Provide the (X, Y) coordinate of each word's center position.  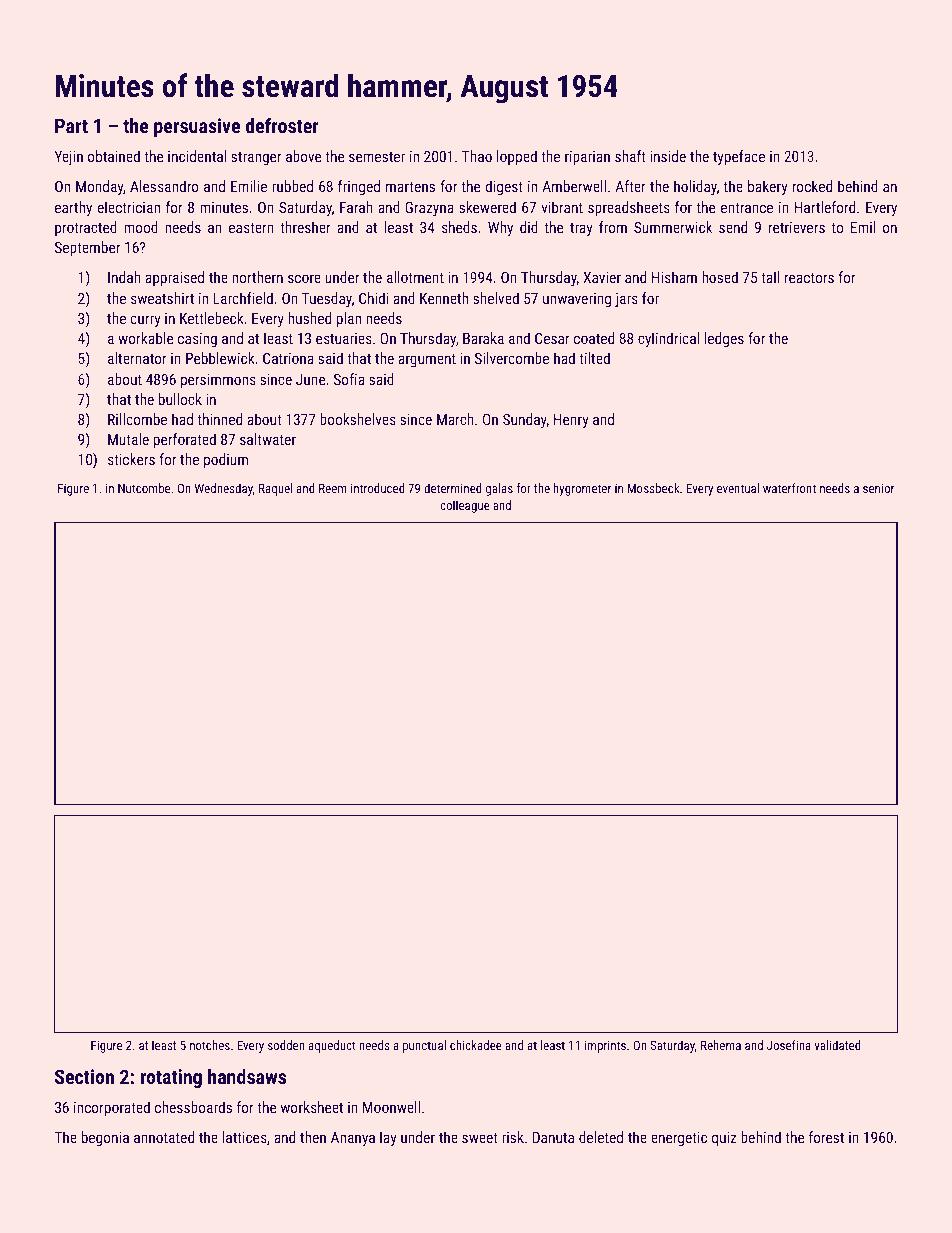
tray (581, 230)
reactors (809, 278)
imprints (605, 1046)
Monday (99, 188)
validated (837, 1045)
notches (210, 1045)
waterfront (789, 488)
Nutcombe (144, 488)
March (455, 419)
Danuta (553, 1137)
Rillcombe (137, 419)
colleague (465, 506)
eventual (738, 488)
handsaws (247, 1076)
